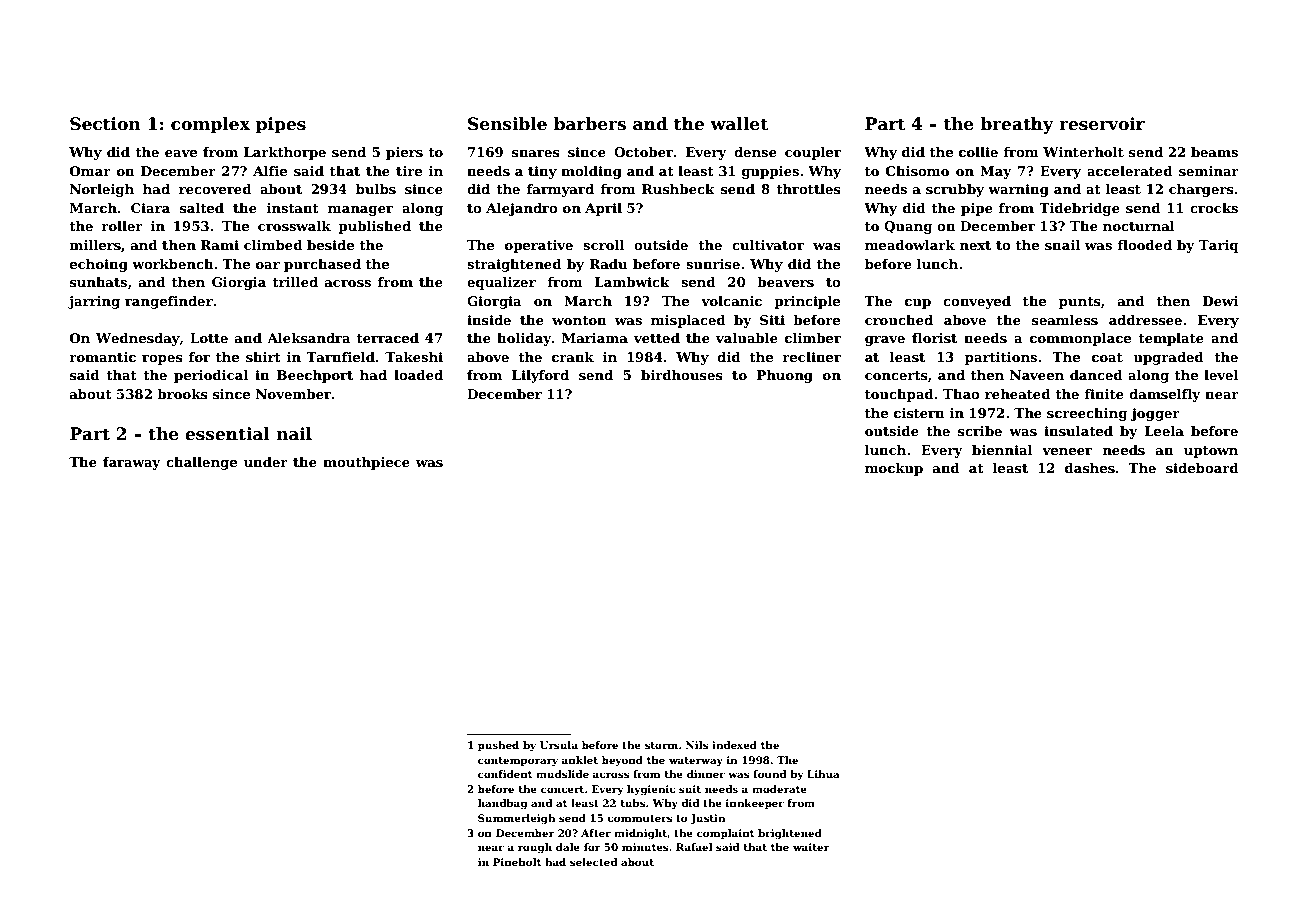  What do you see at coordinates (1220, 301) in the screenshot?
I see `Dewi` at bounding box center [1220, 301].
